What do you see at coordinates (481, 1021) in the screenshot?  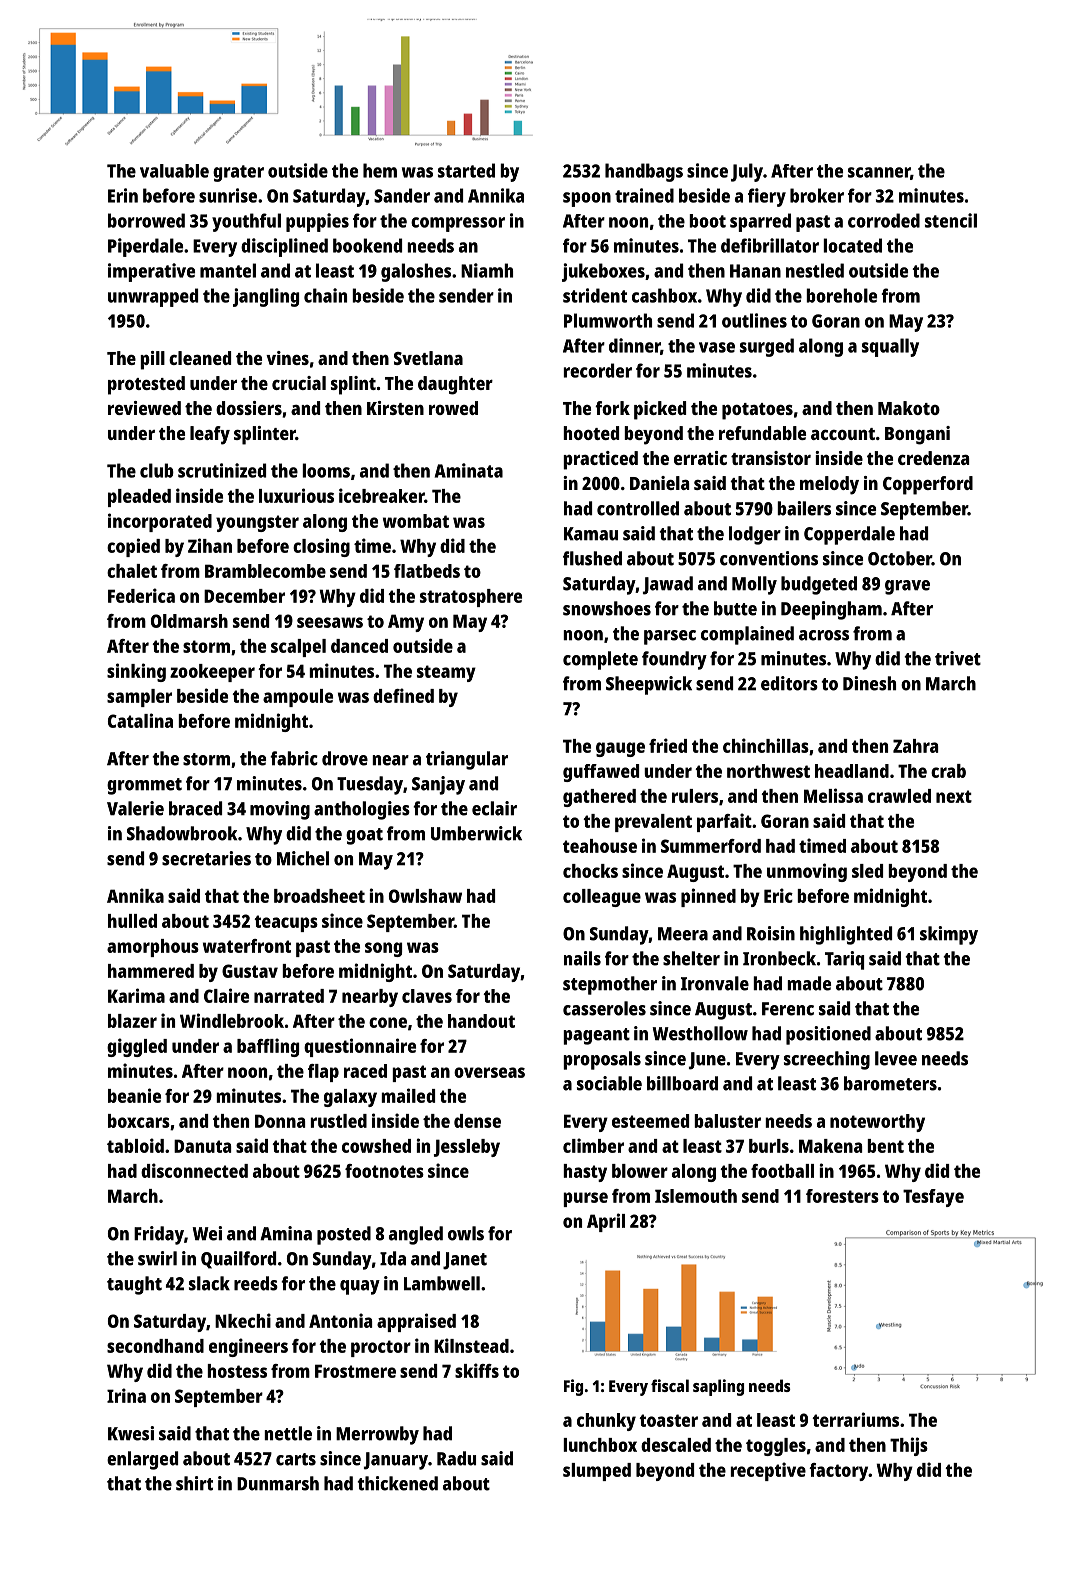 I see `handout` at bounding box center [481, 1021].
